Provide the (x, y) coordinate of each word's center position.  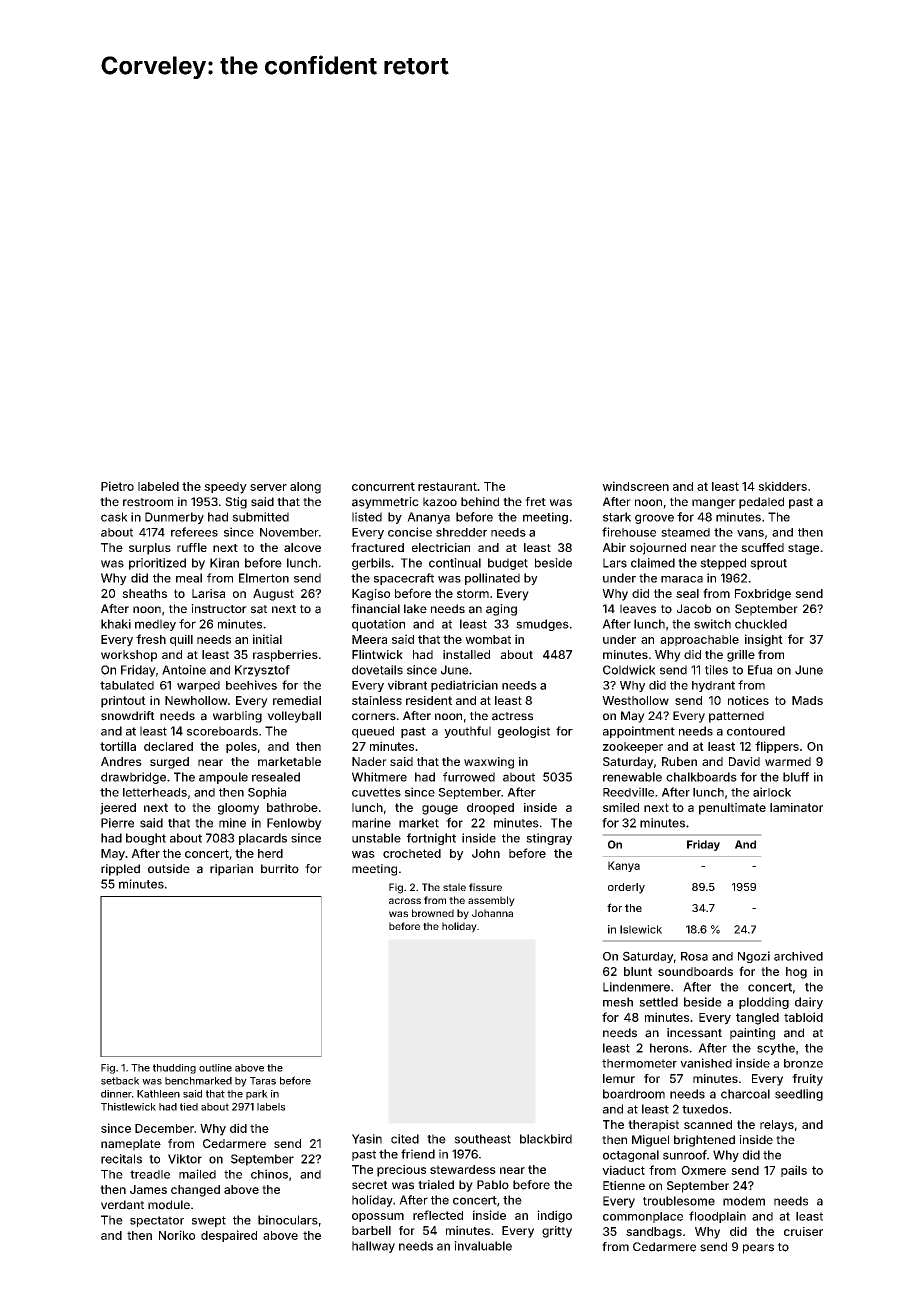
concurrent (383, 486)
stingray (549, 839)
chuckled (761, 624)
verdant (122, 1205)
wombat (488, 639)
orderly (626, 888)
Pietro (117, 486)
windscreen (635, 486)
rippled (120, 870)
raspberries (285, 656)
